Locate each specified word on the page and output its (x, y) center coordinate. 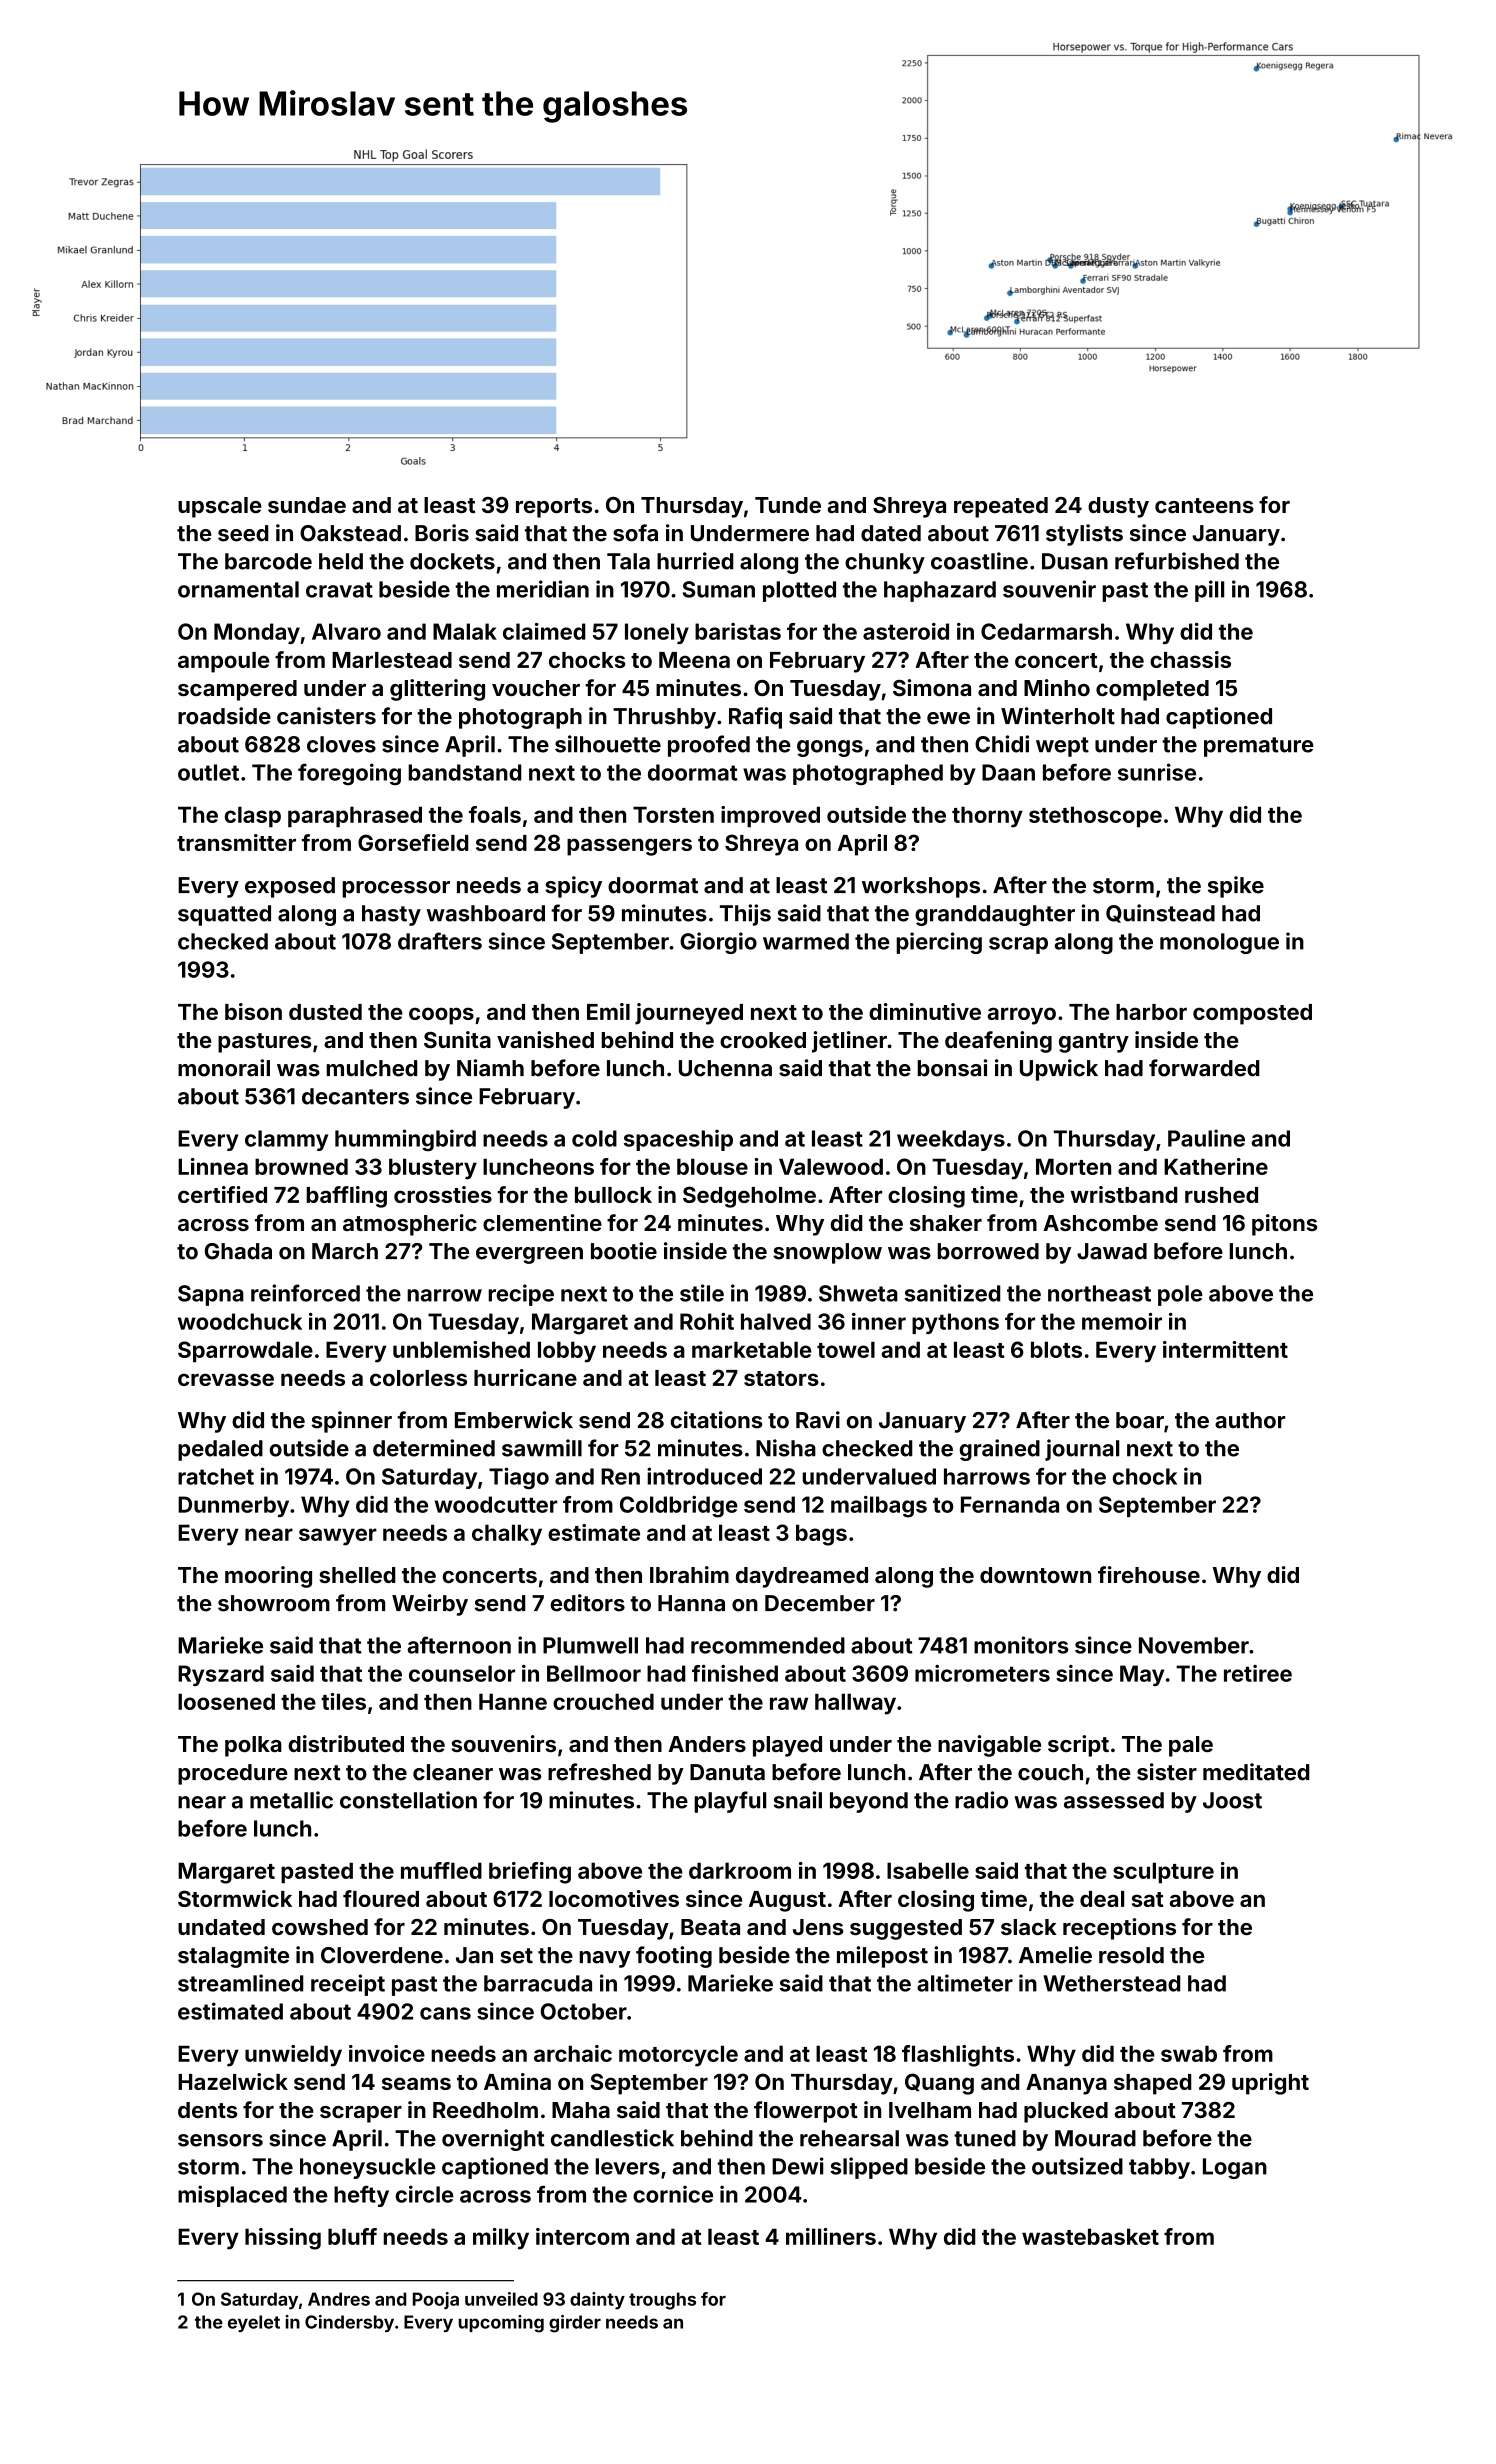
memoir (1122, 1321)
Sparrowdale (245, 1351)
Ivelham (930, 2110)
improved (770, 816)
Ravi (818, 1420)
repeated (1001, 507)
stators (781, 1378)
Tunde (788, 505)
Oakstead (350, 533)
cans (445, 2013)
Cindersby (349, 2323)
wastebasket (1090, 2236)
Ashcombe (1100, 1223)
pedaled (220, 1450)
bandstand (464, 772)
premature (1259, 747)
